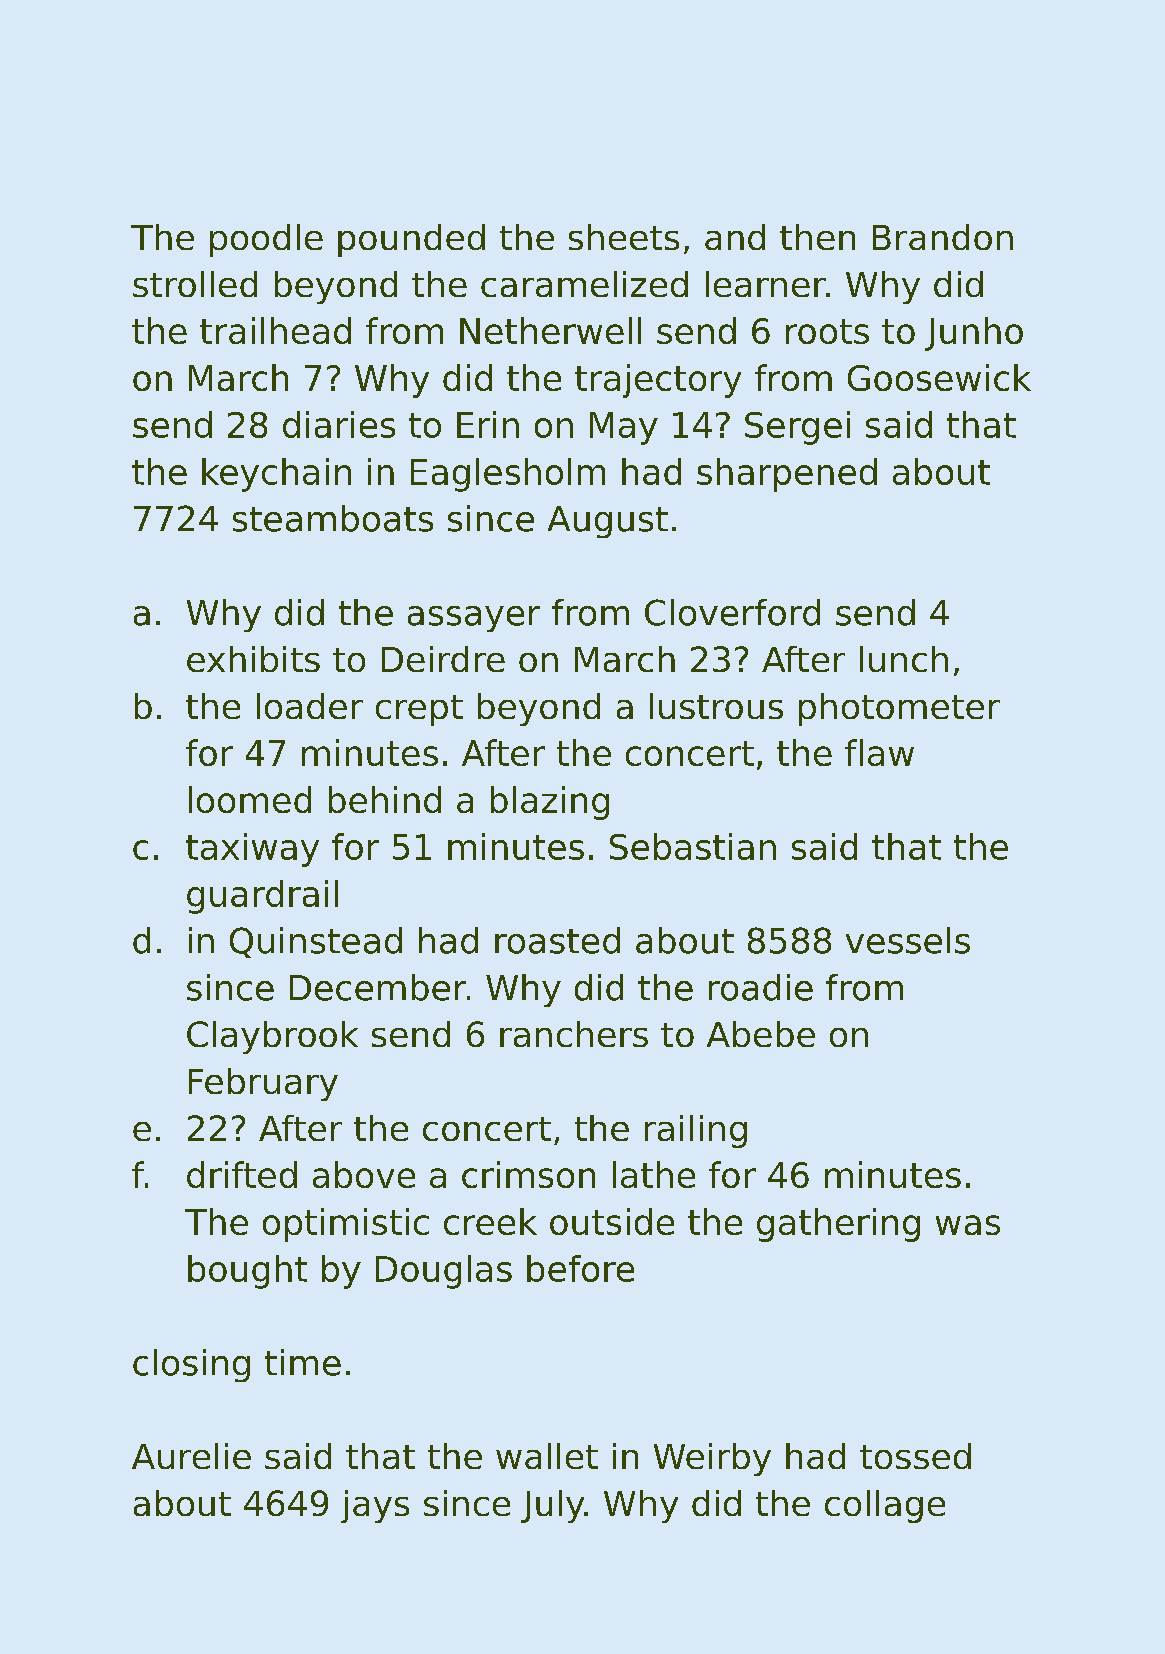 The height and width of the document is (1654, 1165). I want to click on jays, so click(375, 1506).
